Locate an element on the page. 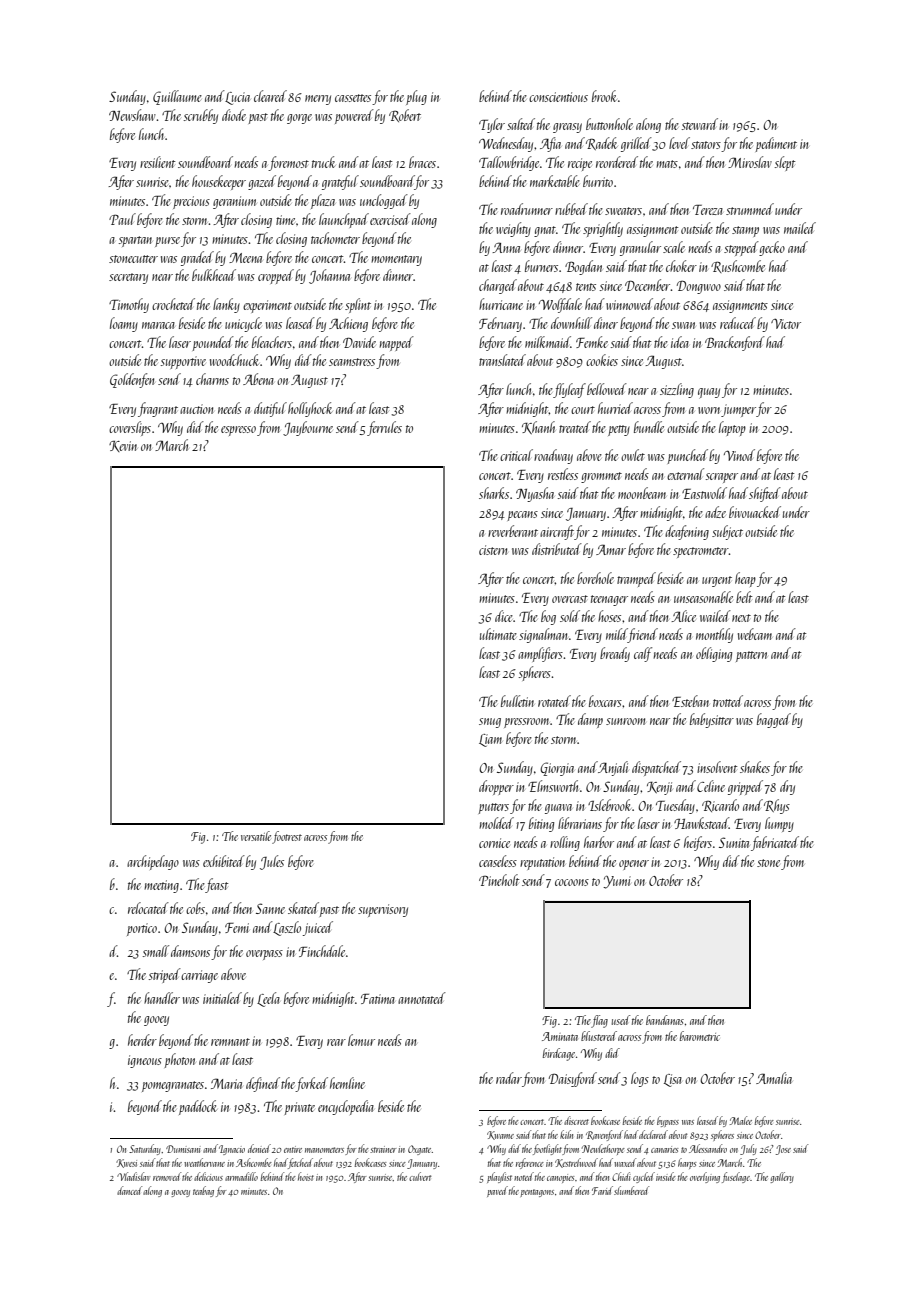 The height and width of the page is (1308, 924). Saturday is located at coordinates (145, 1149).
